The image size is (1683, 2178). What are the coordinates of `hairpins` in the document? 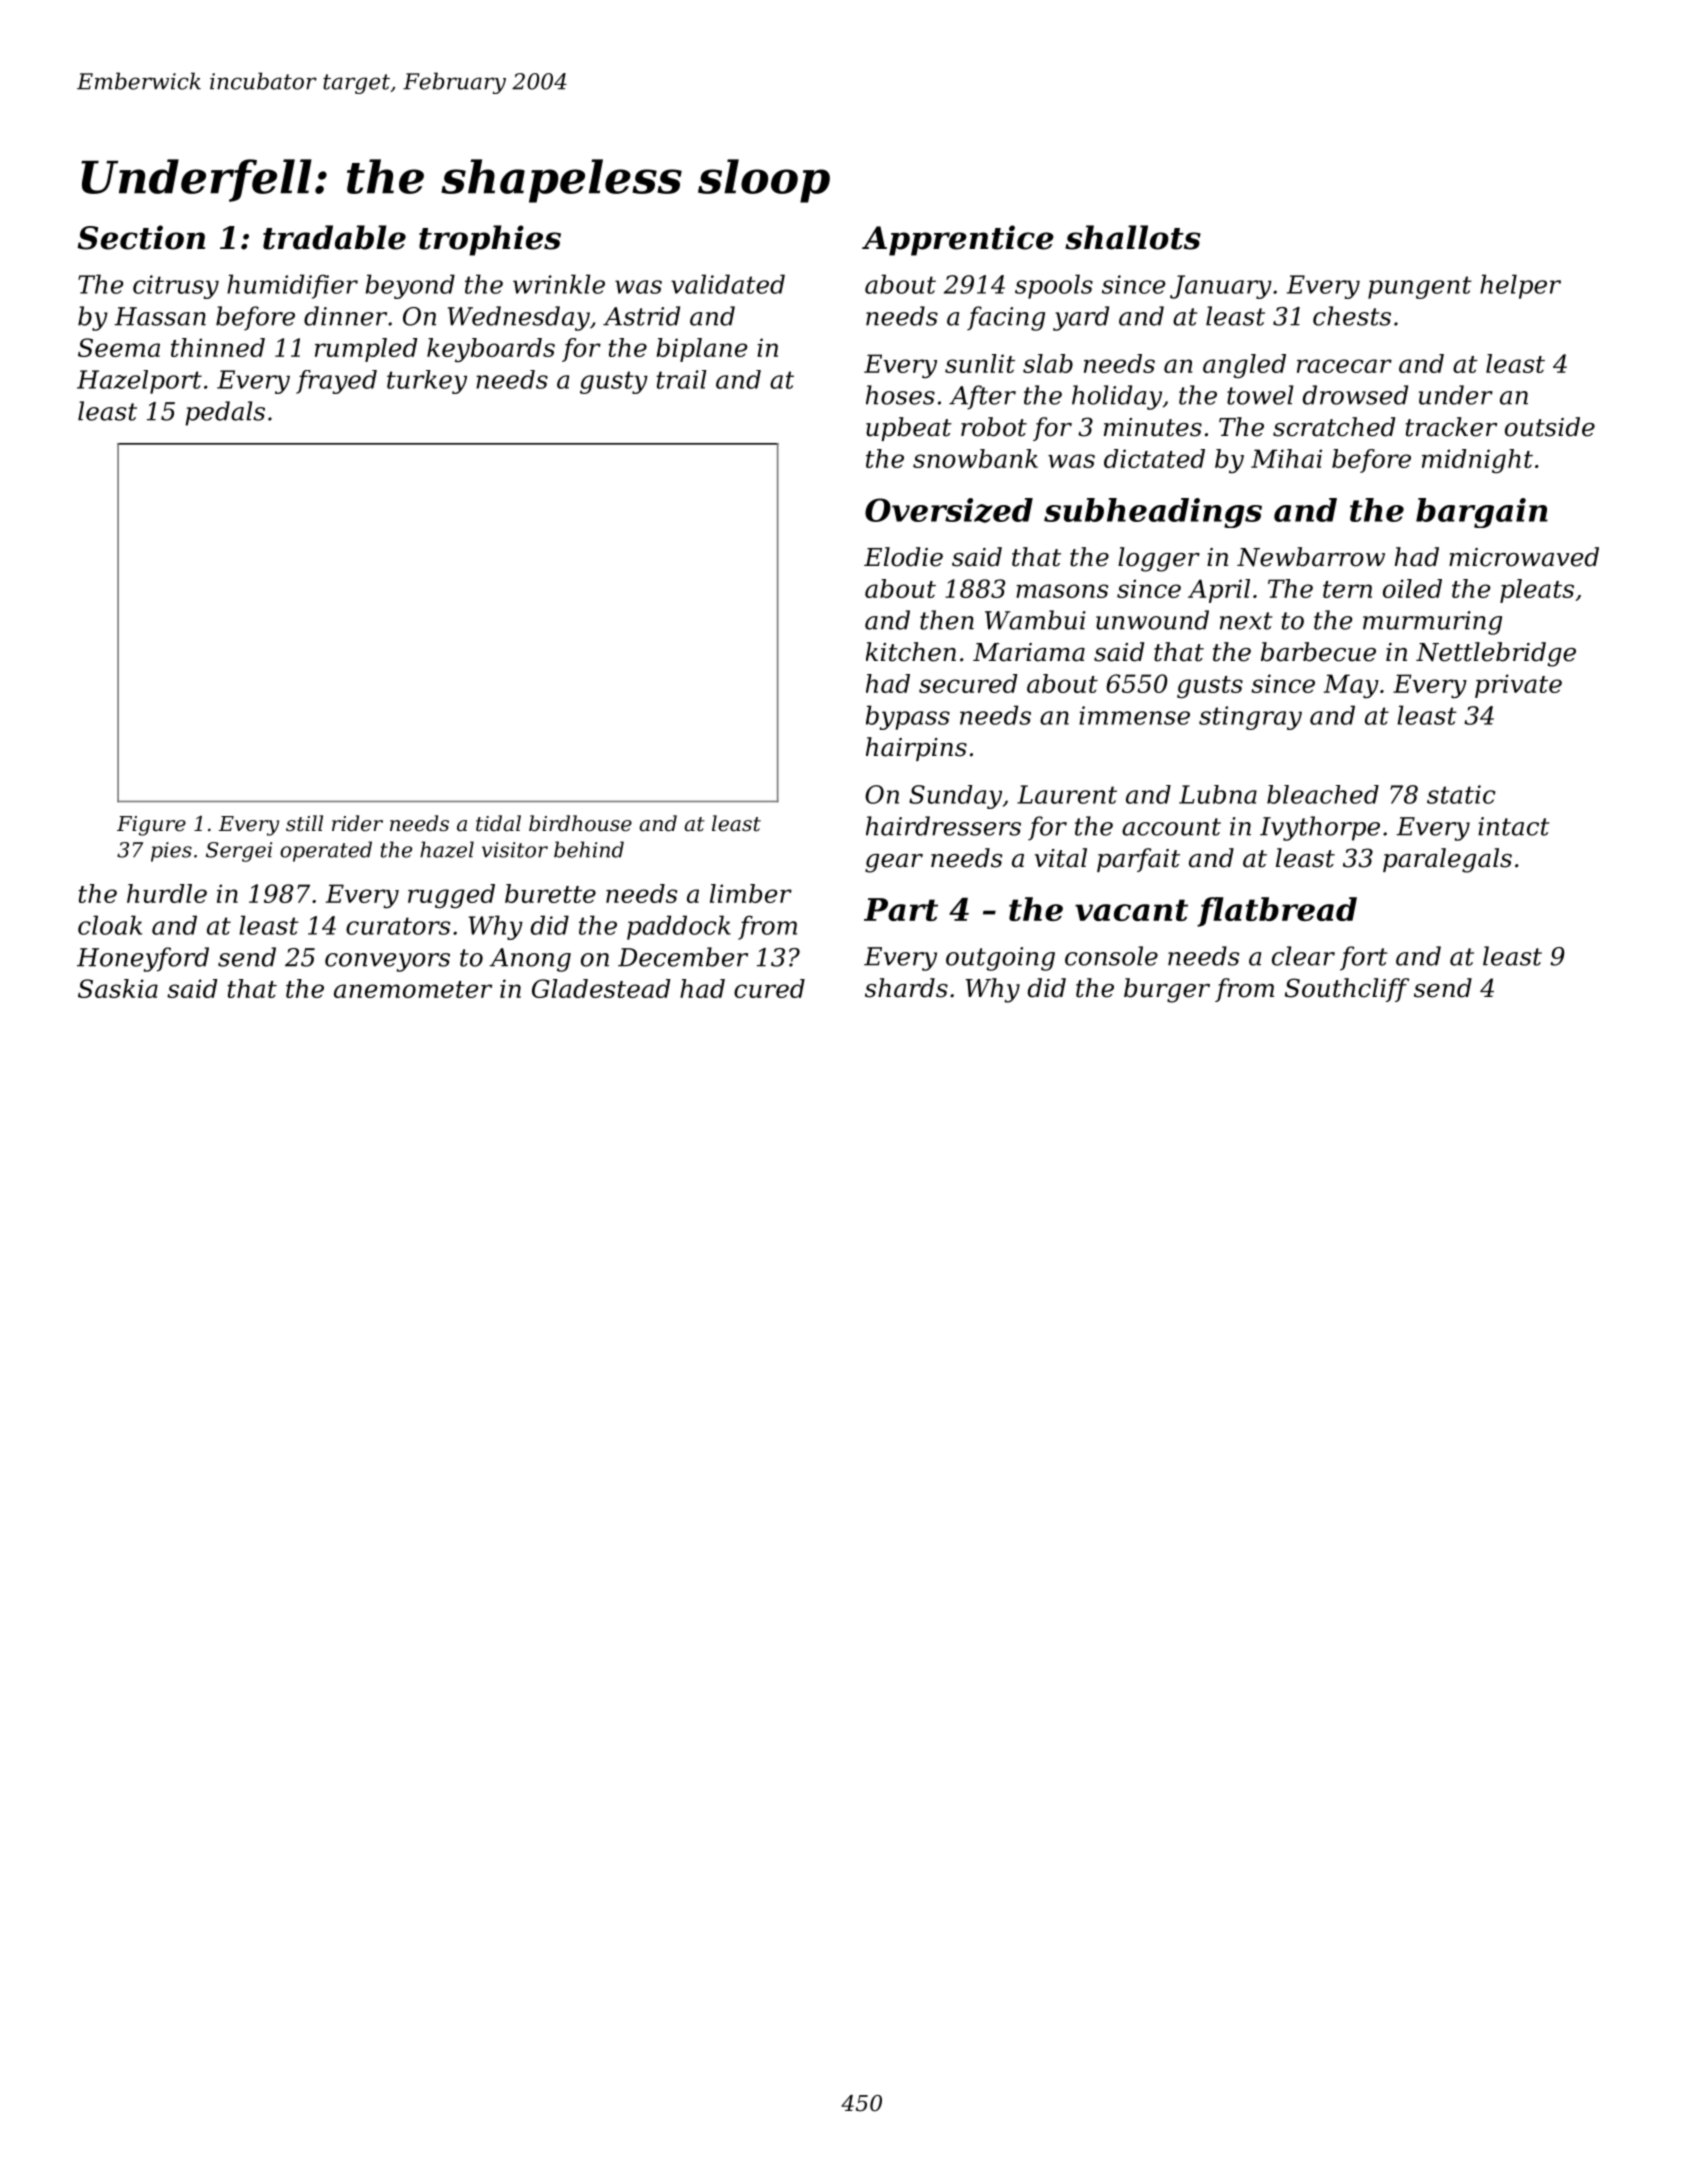 It's located at (916, 749).
